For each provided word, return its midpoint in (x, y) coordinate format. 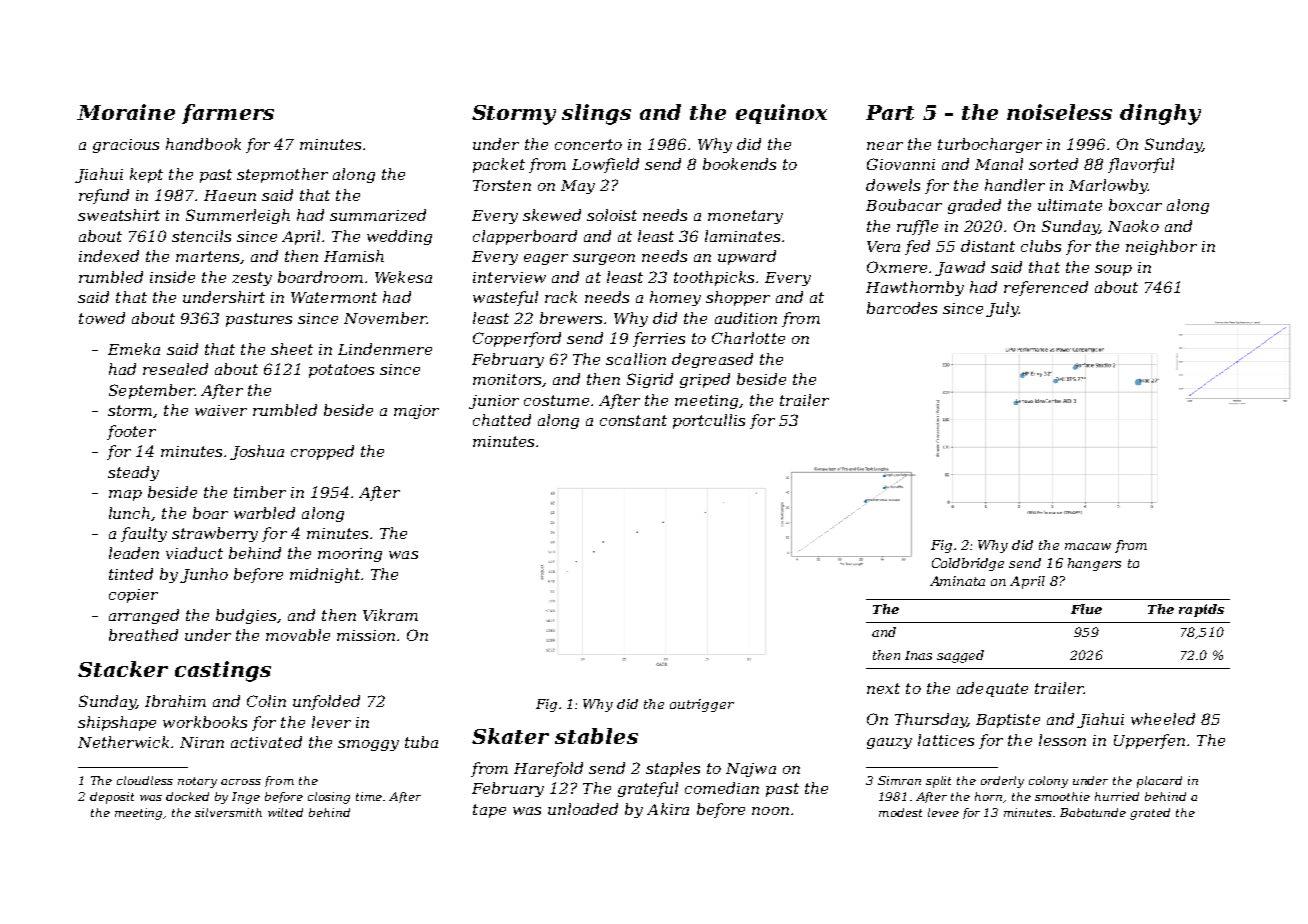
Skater (510, 736)
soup (1113, 270)
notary (197, 782)
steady (133, 473)
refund (104, 196)
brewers (571, 318)
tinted (131, 574)
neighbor (1161, 247)
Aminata (957, 581)
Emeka (134, 349)
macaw (1088, 546)
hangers (1094, 564)
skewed (552, 215)
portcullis (709, 421)
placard (1159, 782)
